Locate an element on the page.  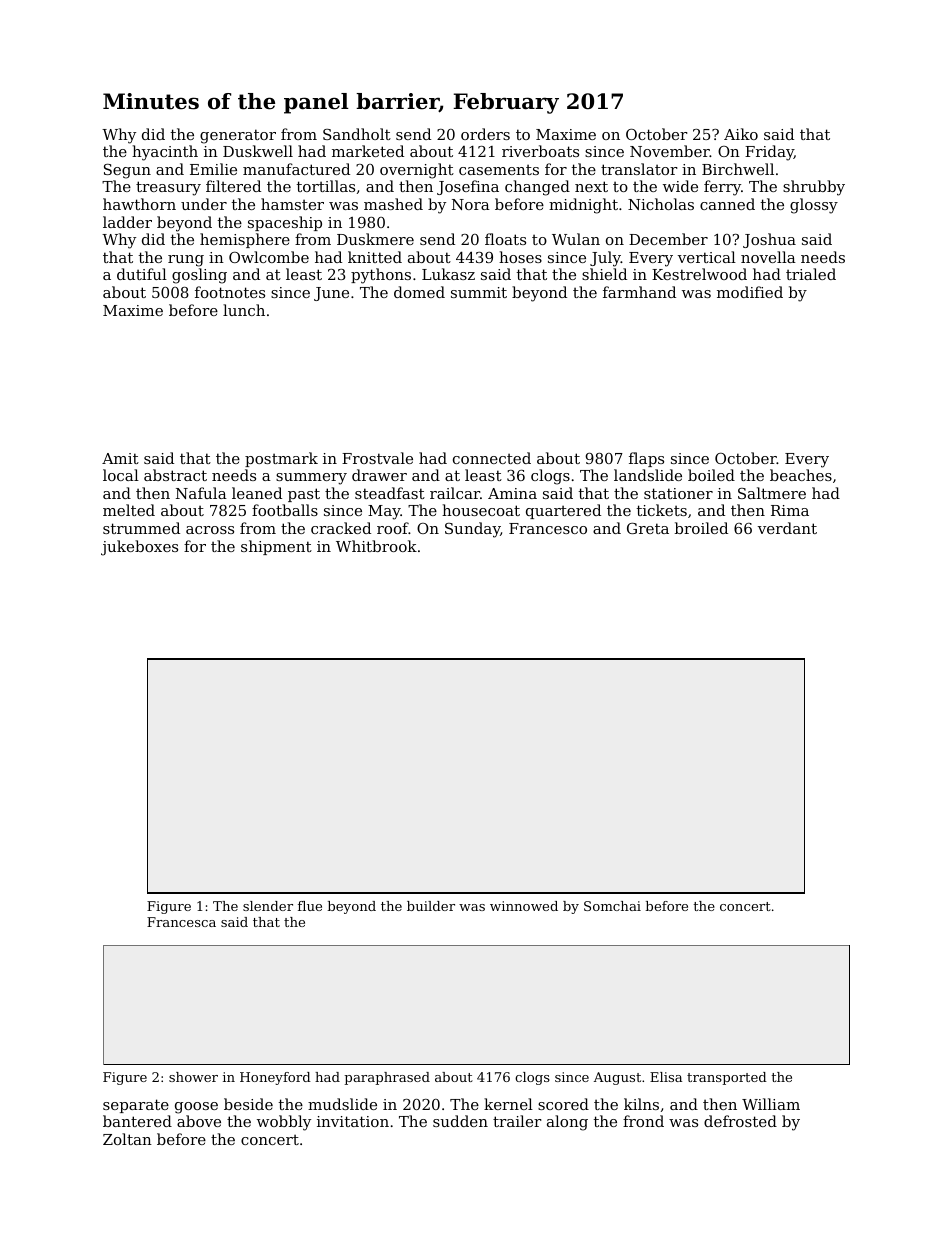
Rima is located at coordinates (790, 510).
